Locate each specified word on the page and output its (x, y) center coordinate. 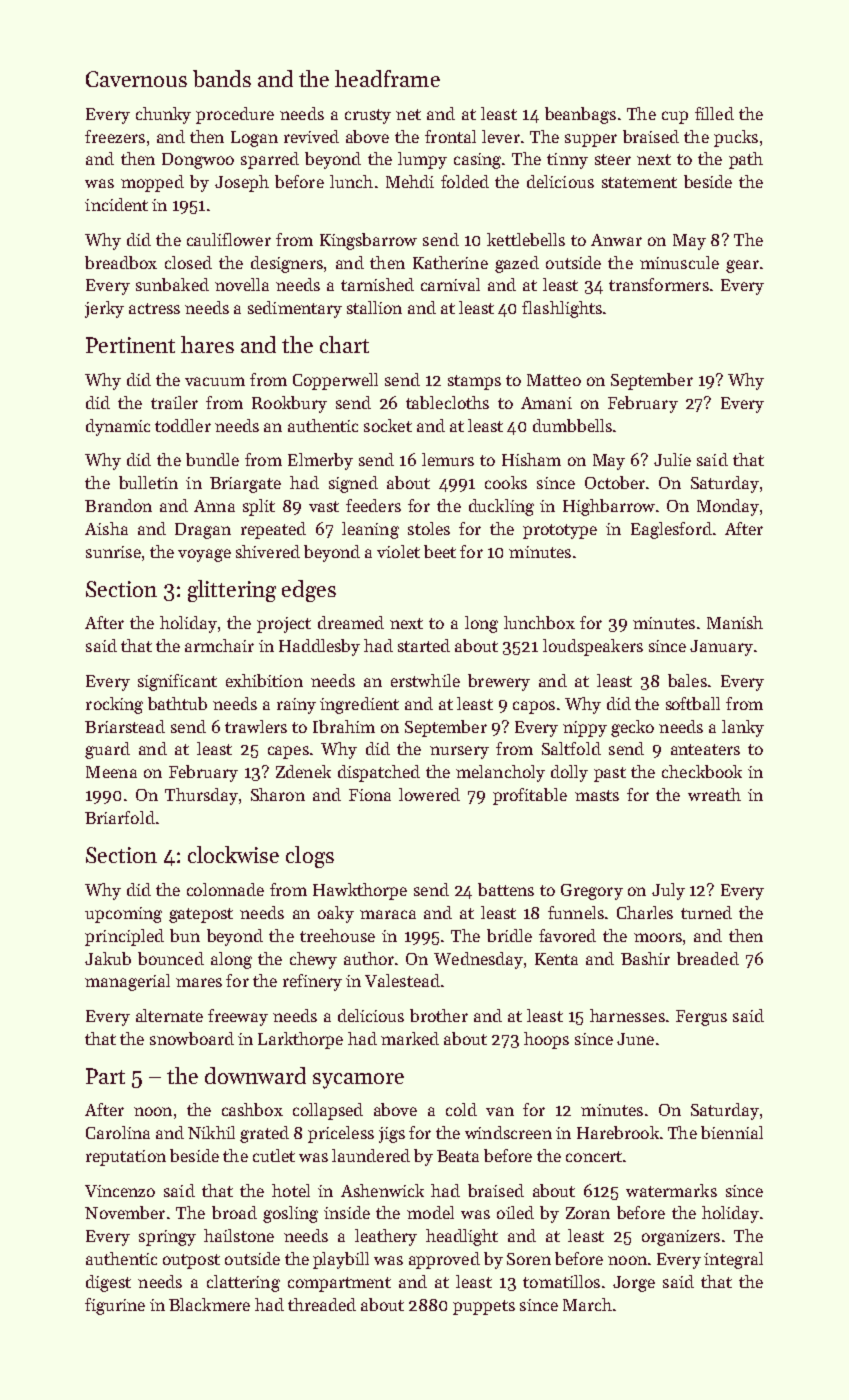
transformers (659, 284)
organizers (681, 1238)
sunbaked (172, 284)
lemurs (448, 459)
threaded (322, 1304)
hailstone (239, 1235)
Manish (735, 622)
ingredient (359, 705)
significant (177, 682)
